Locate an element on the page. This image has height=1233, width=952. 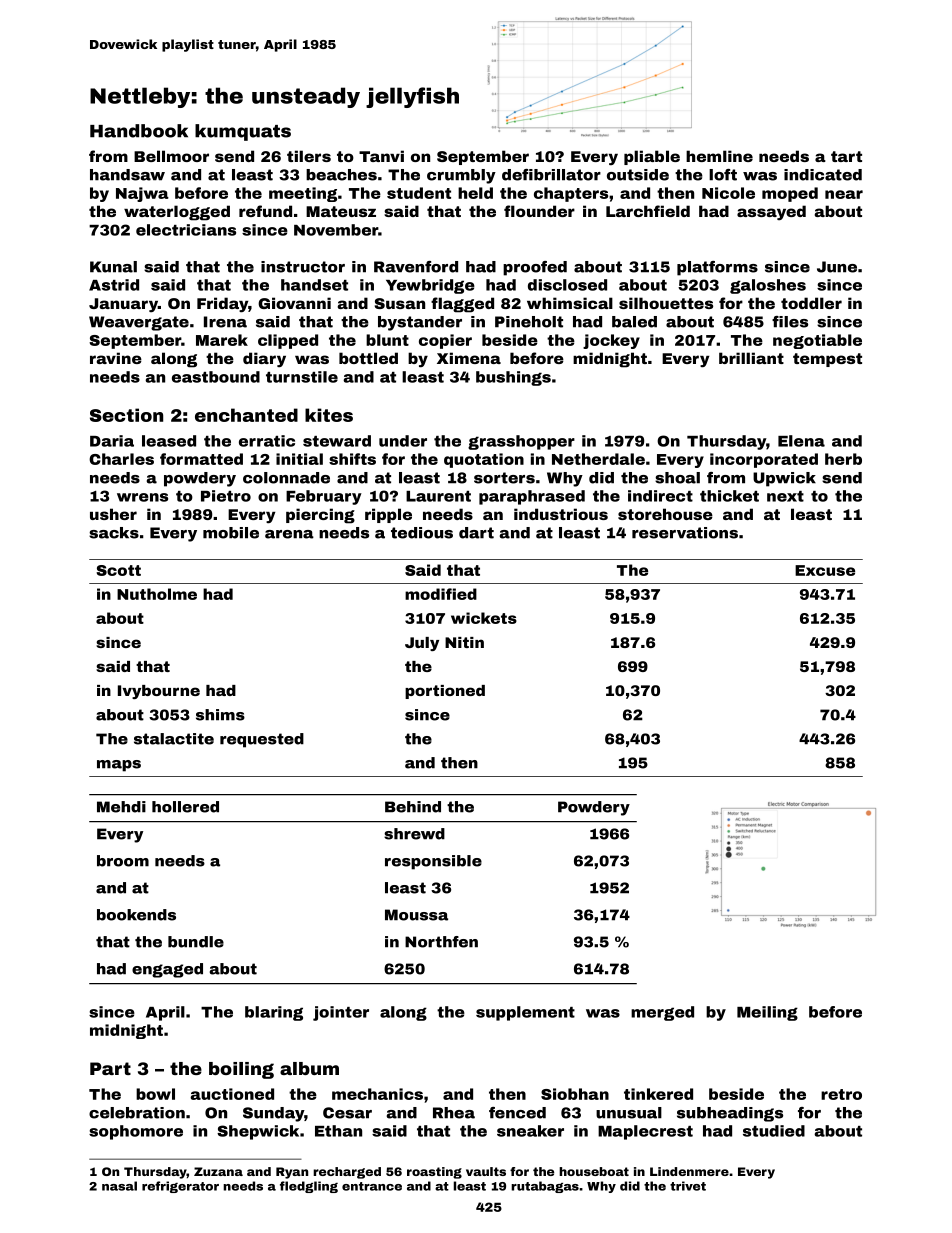
Kunal is located at coordinates (113, 267).
